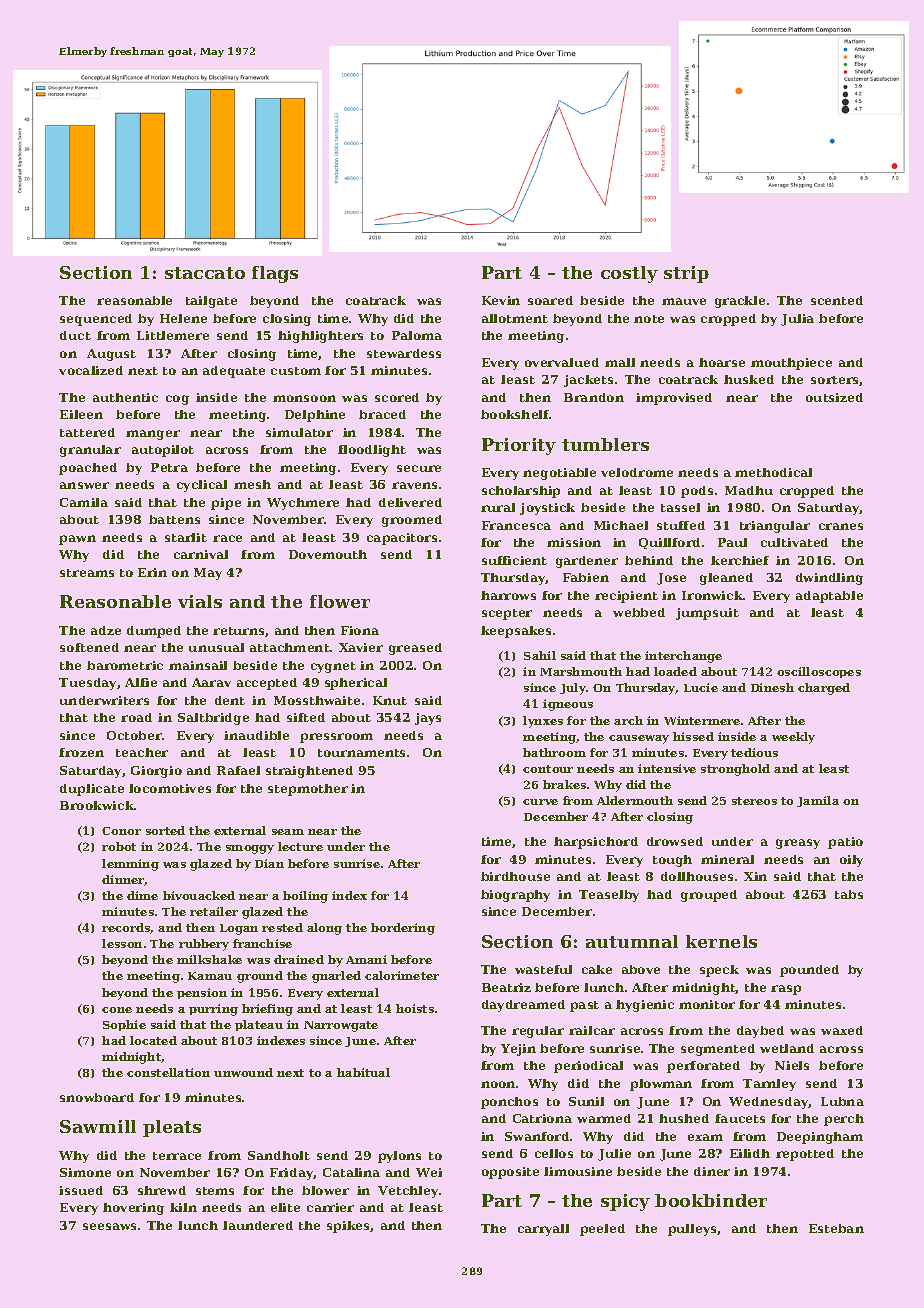 The height and width of the screenshot is (1308, 924). What do you see at coordinates (692, 1230) in the screenshot?
I see `pulleys` at bounding box center [692, 1230].
